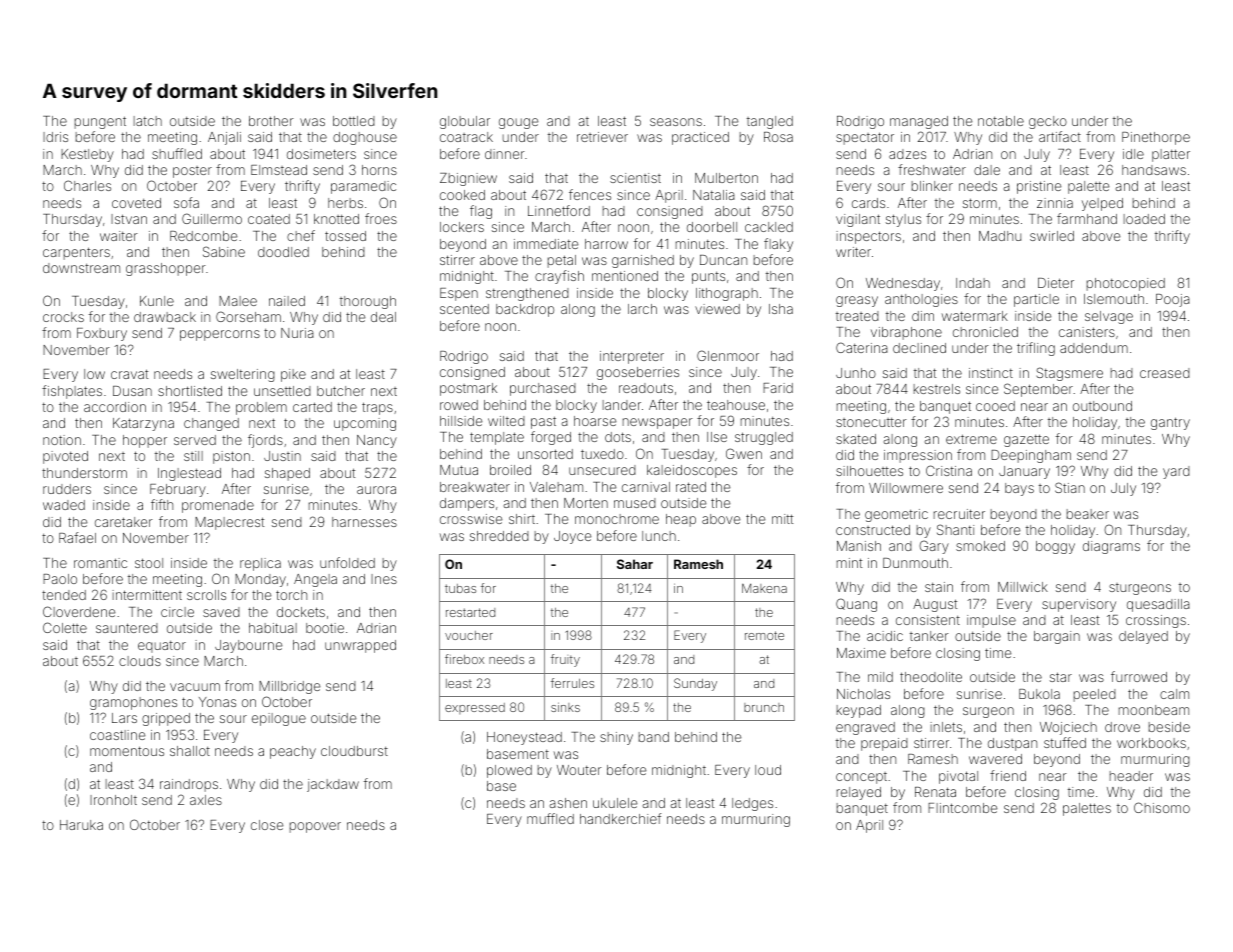 The height and width of the document is (952, 1233). What do you see at coordinates (1174, 694) in the document?
I see `calm` at bounding box center [1174, 694].
